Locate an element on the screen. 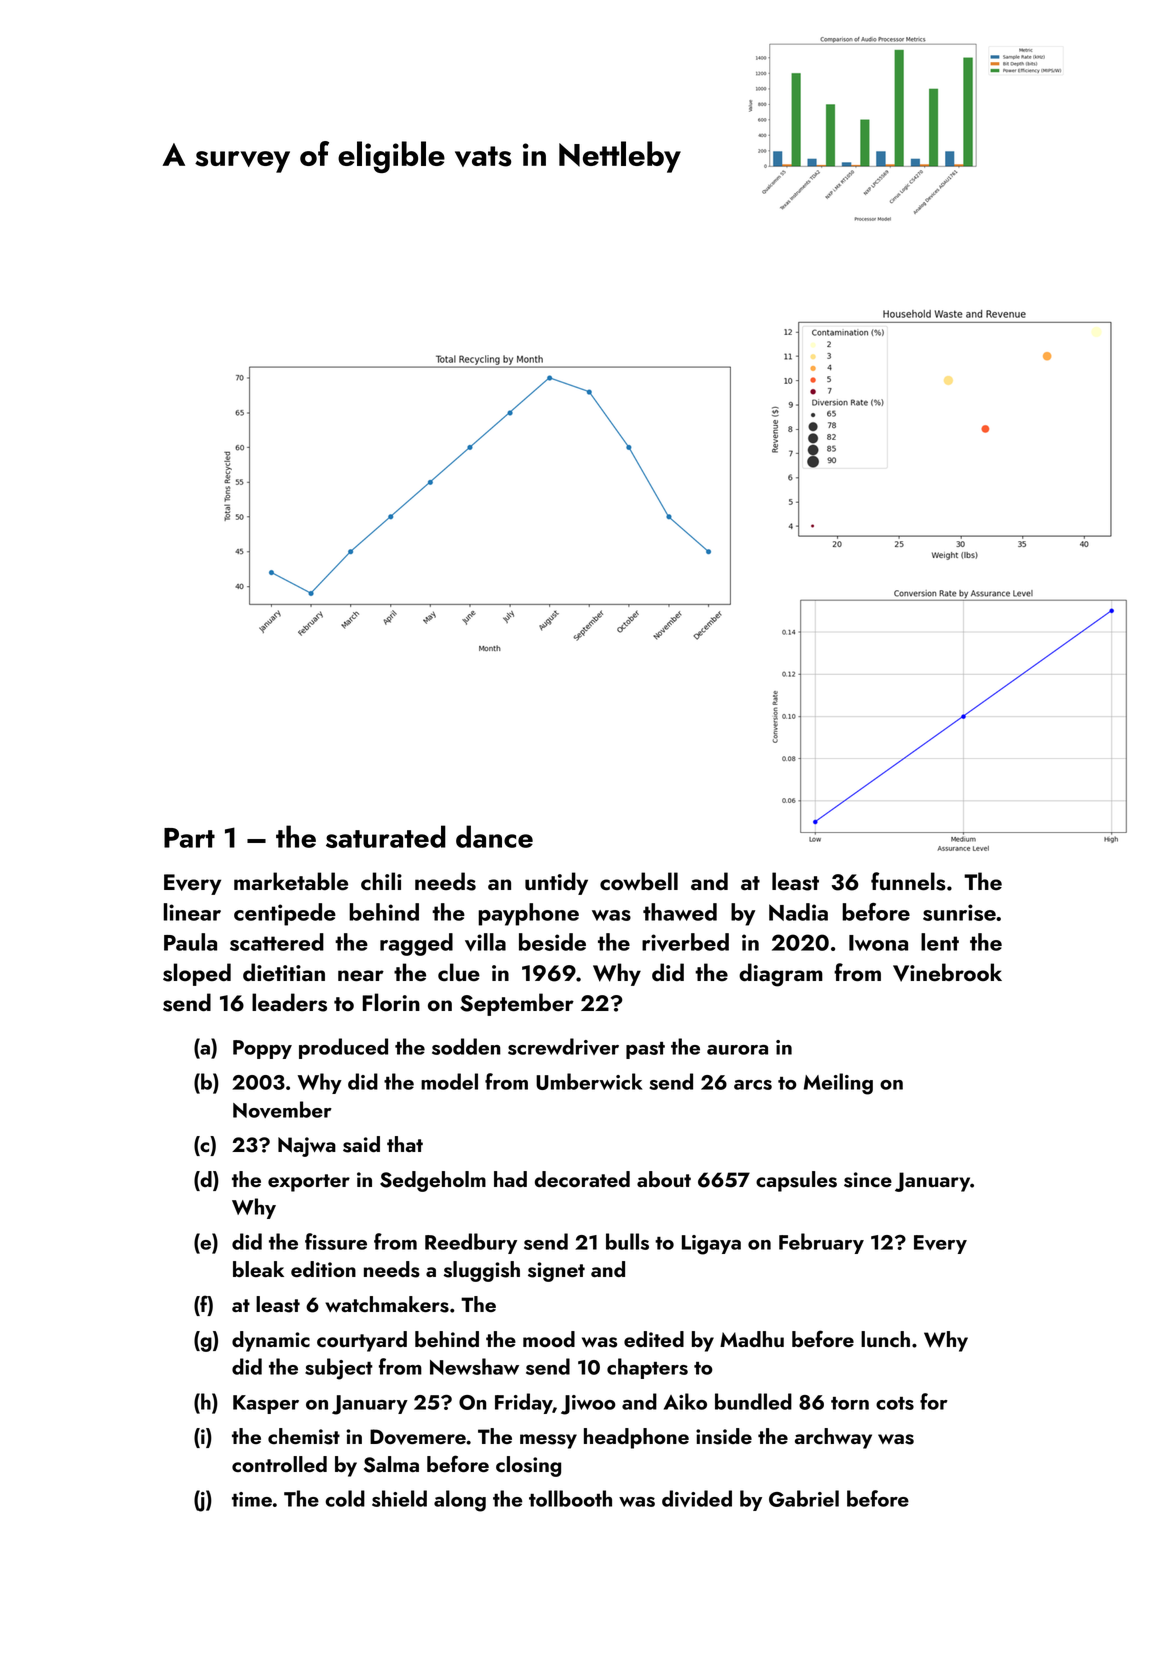 The image size is (1165, 1654). that is located at coordinates (405, 1144).
